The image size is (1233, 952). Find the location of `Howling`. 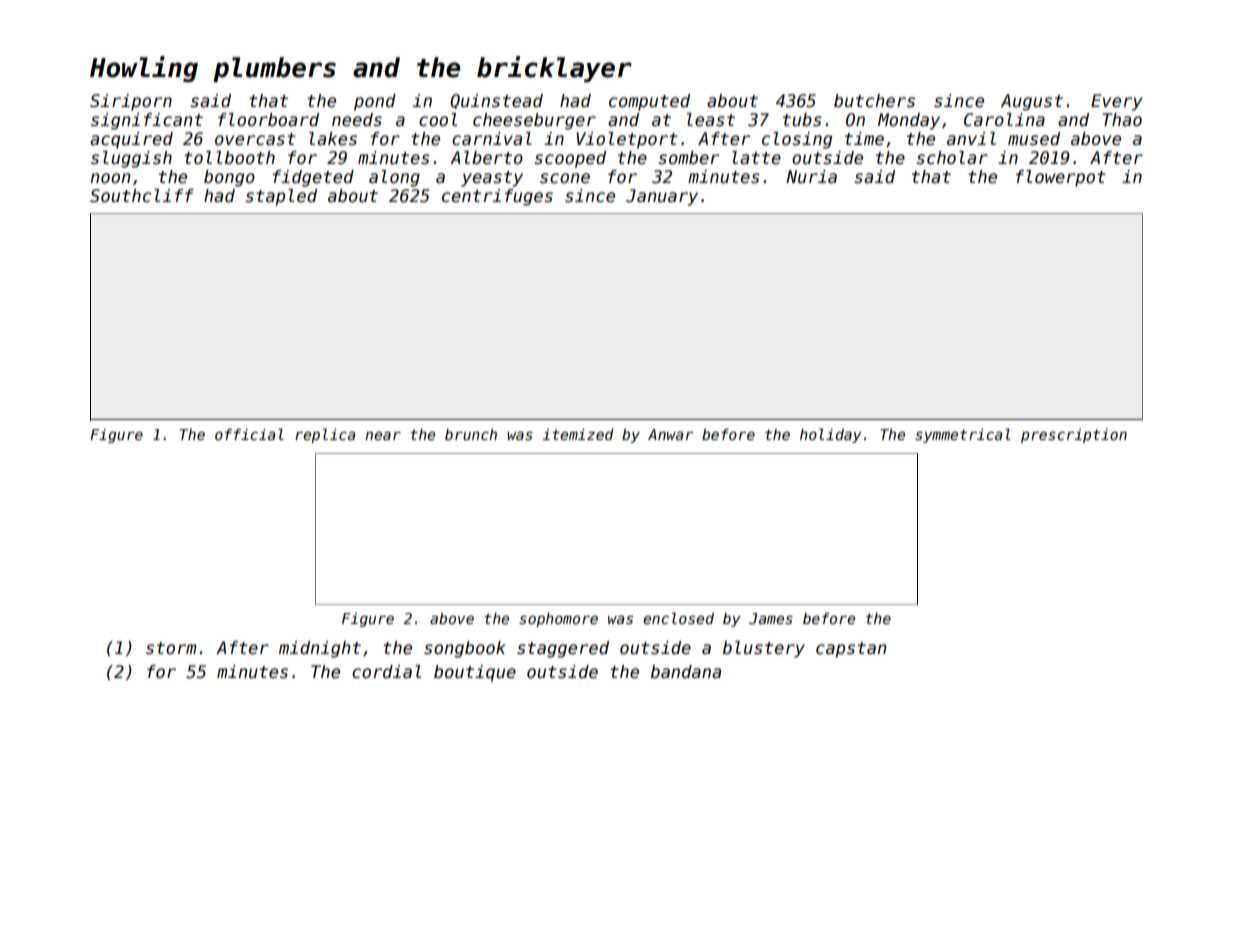

Howling is located at coordinates (144, 69).
